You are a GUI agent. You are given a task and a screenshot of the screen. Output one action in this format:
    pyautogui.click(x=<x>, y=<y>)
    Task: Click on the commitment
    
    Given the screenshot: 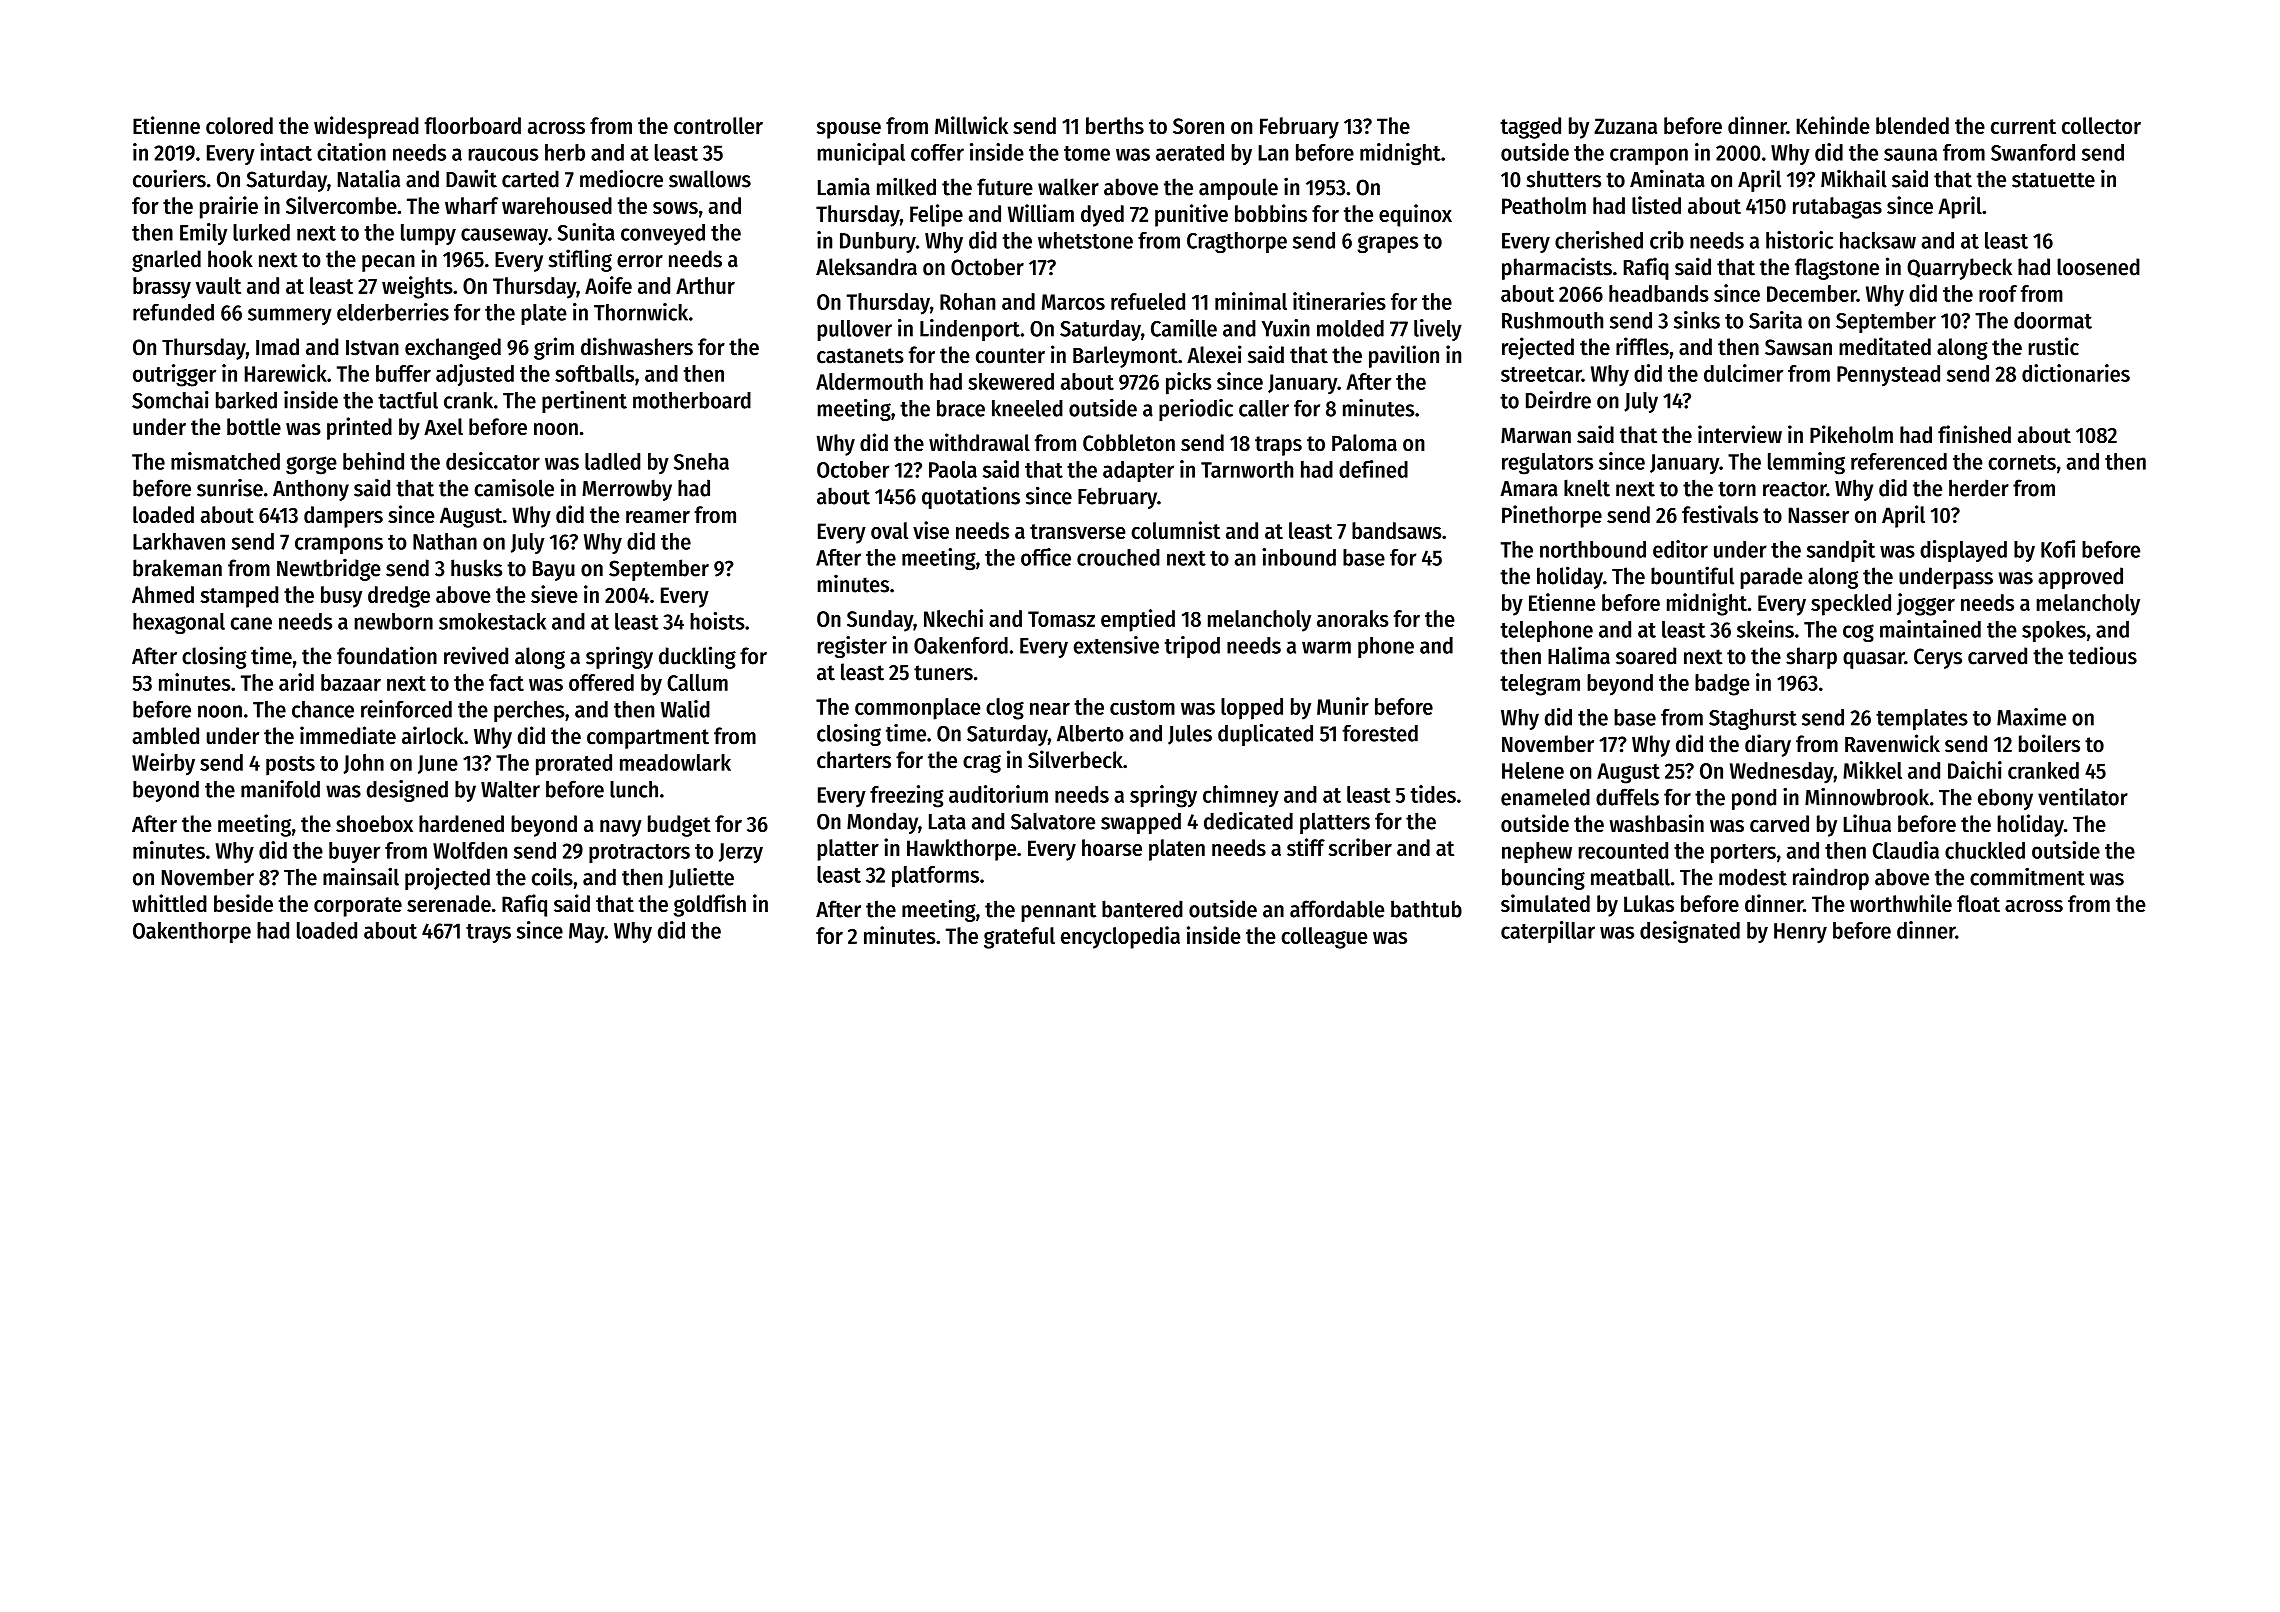 What is the action you would take?
    pyautogui.click(x=2027, y=876)
